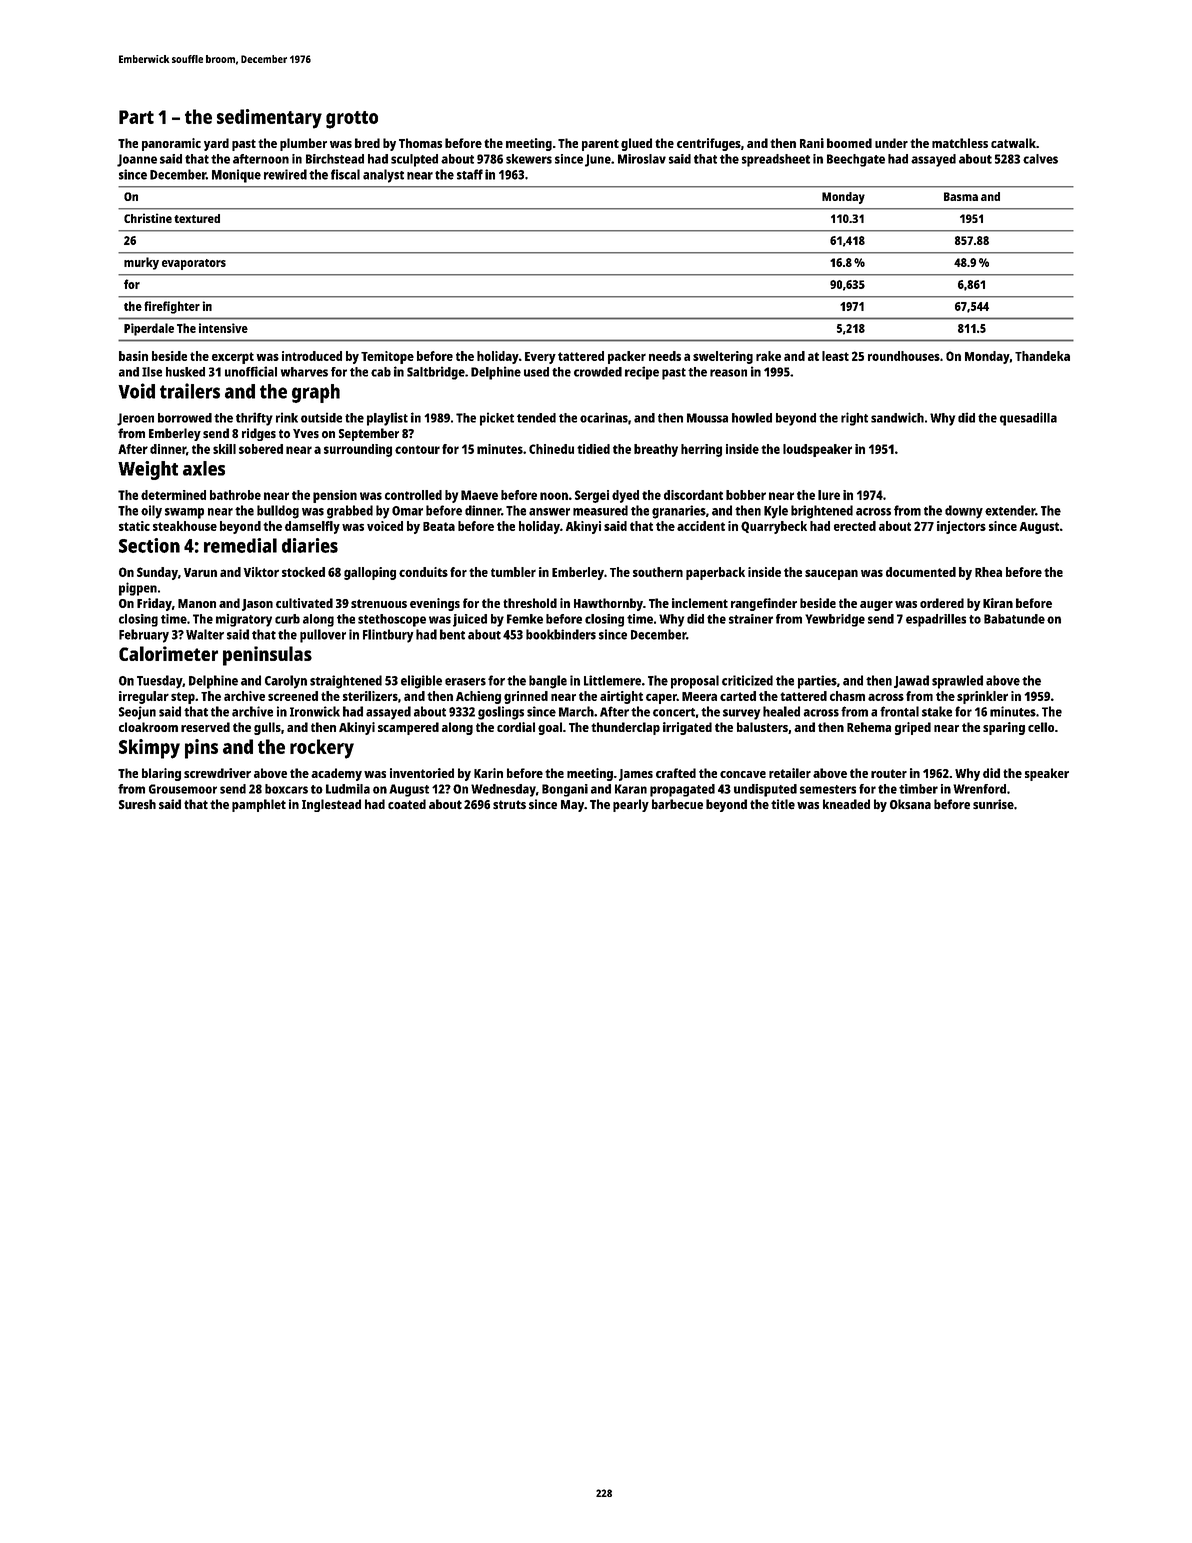 The width and height of the page is (1192, 1543). I want to click on Carolyn, so click(286, 682).
